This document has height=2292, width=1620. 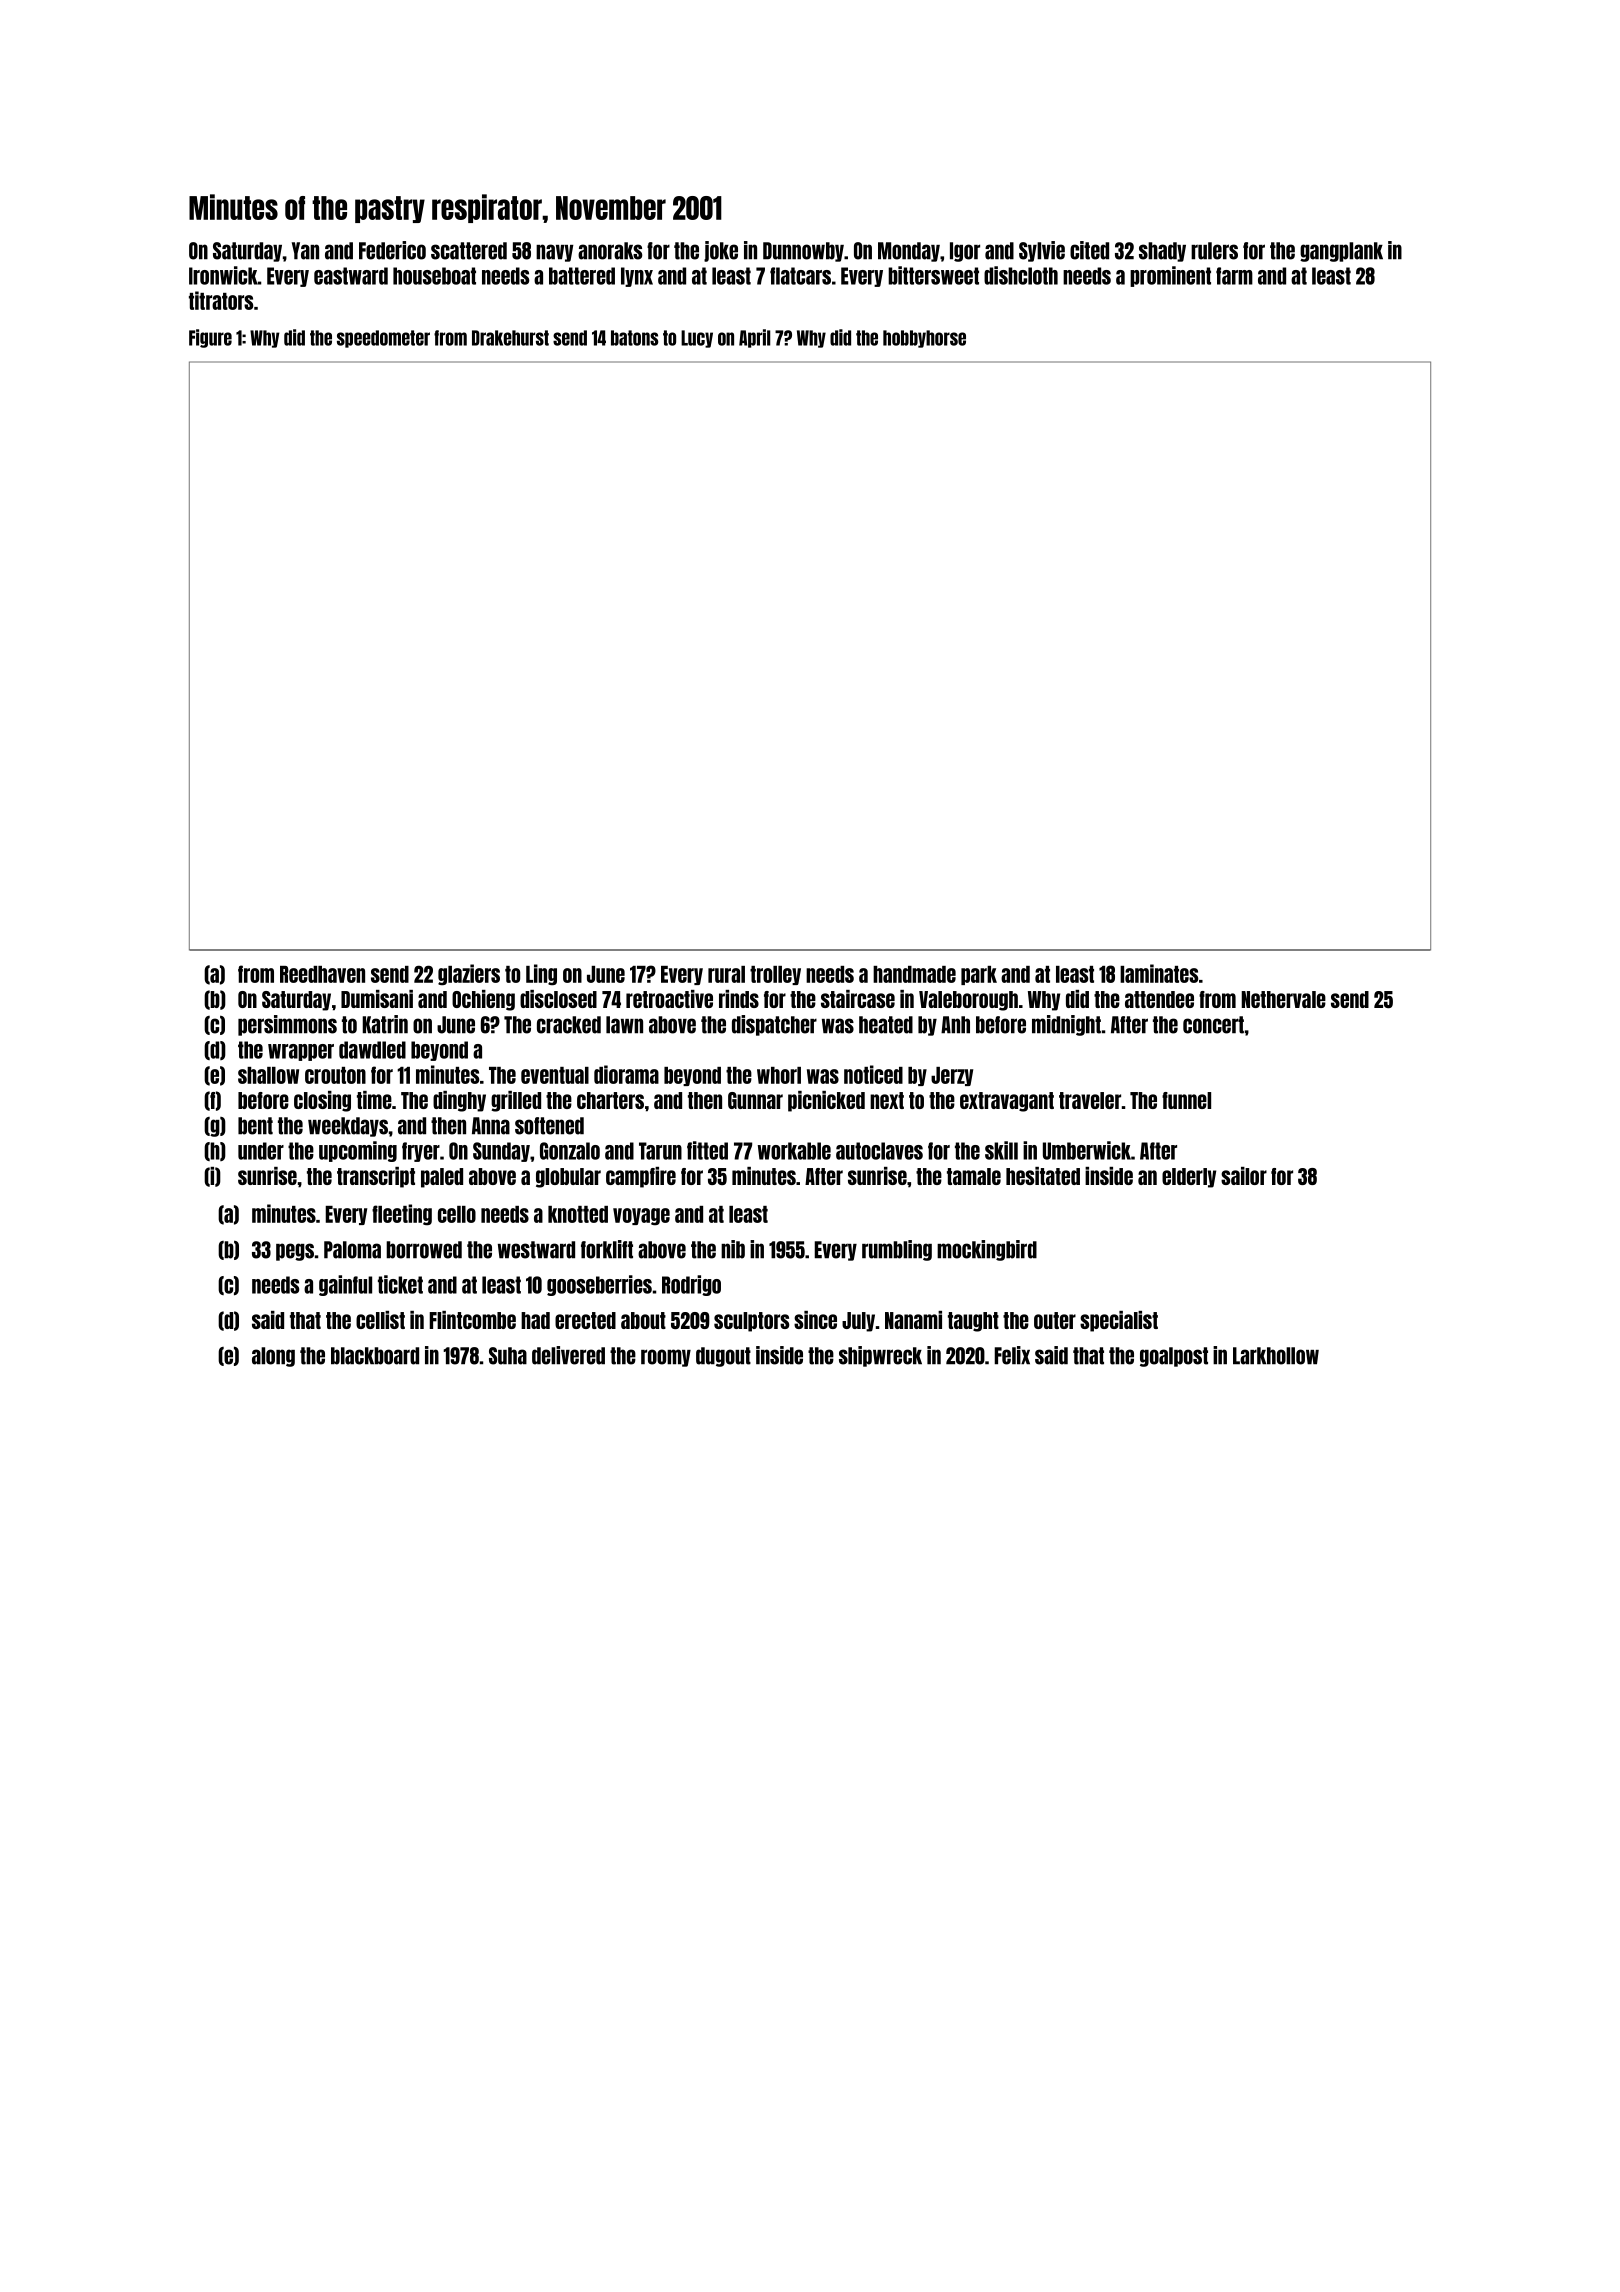 What do you see at coordinates (1341, 252) in the document?
I see `gangplank` at bounding box center [1341, 252].
